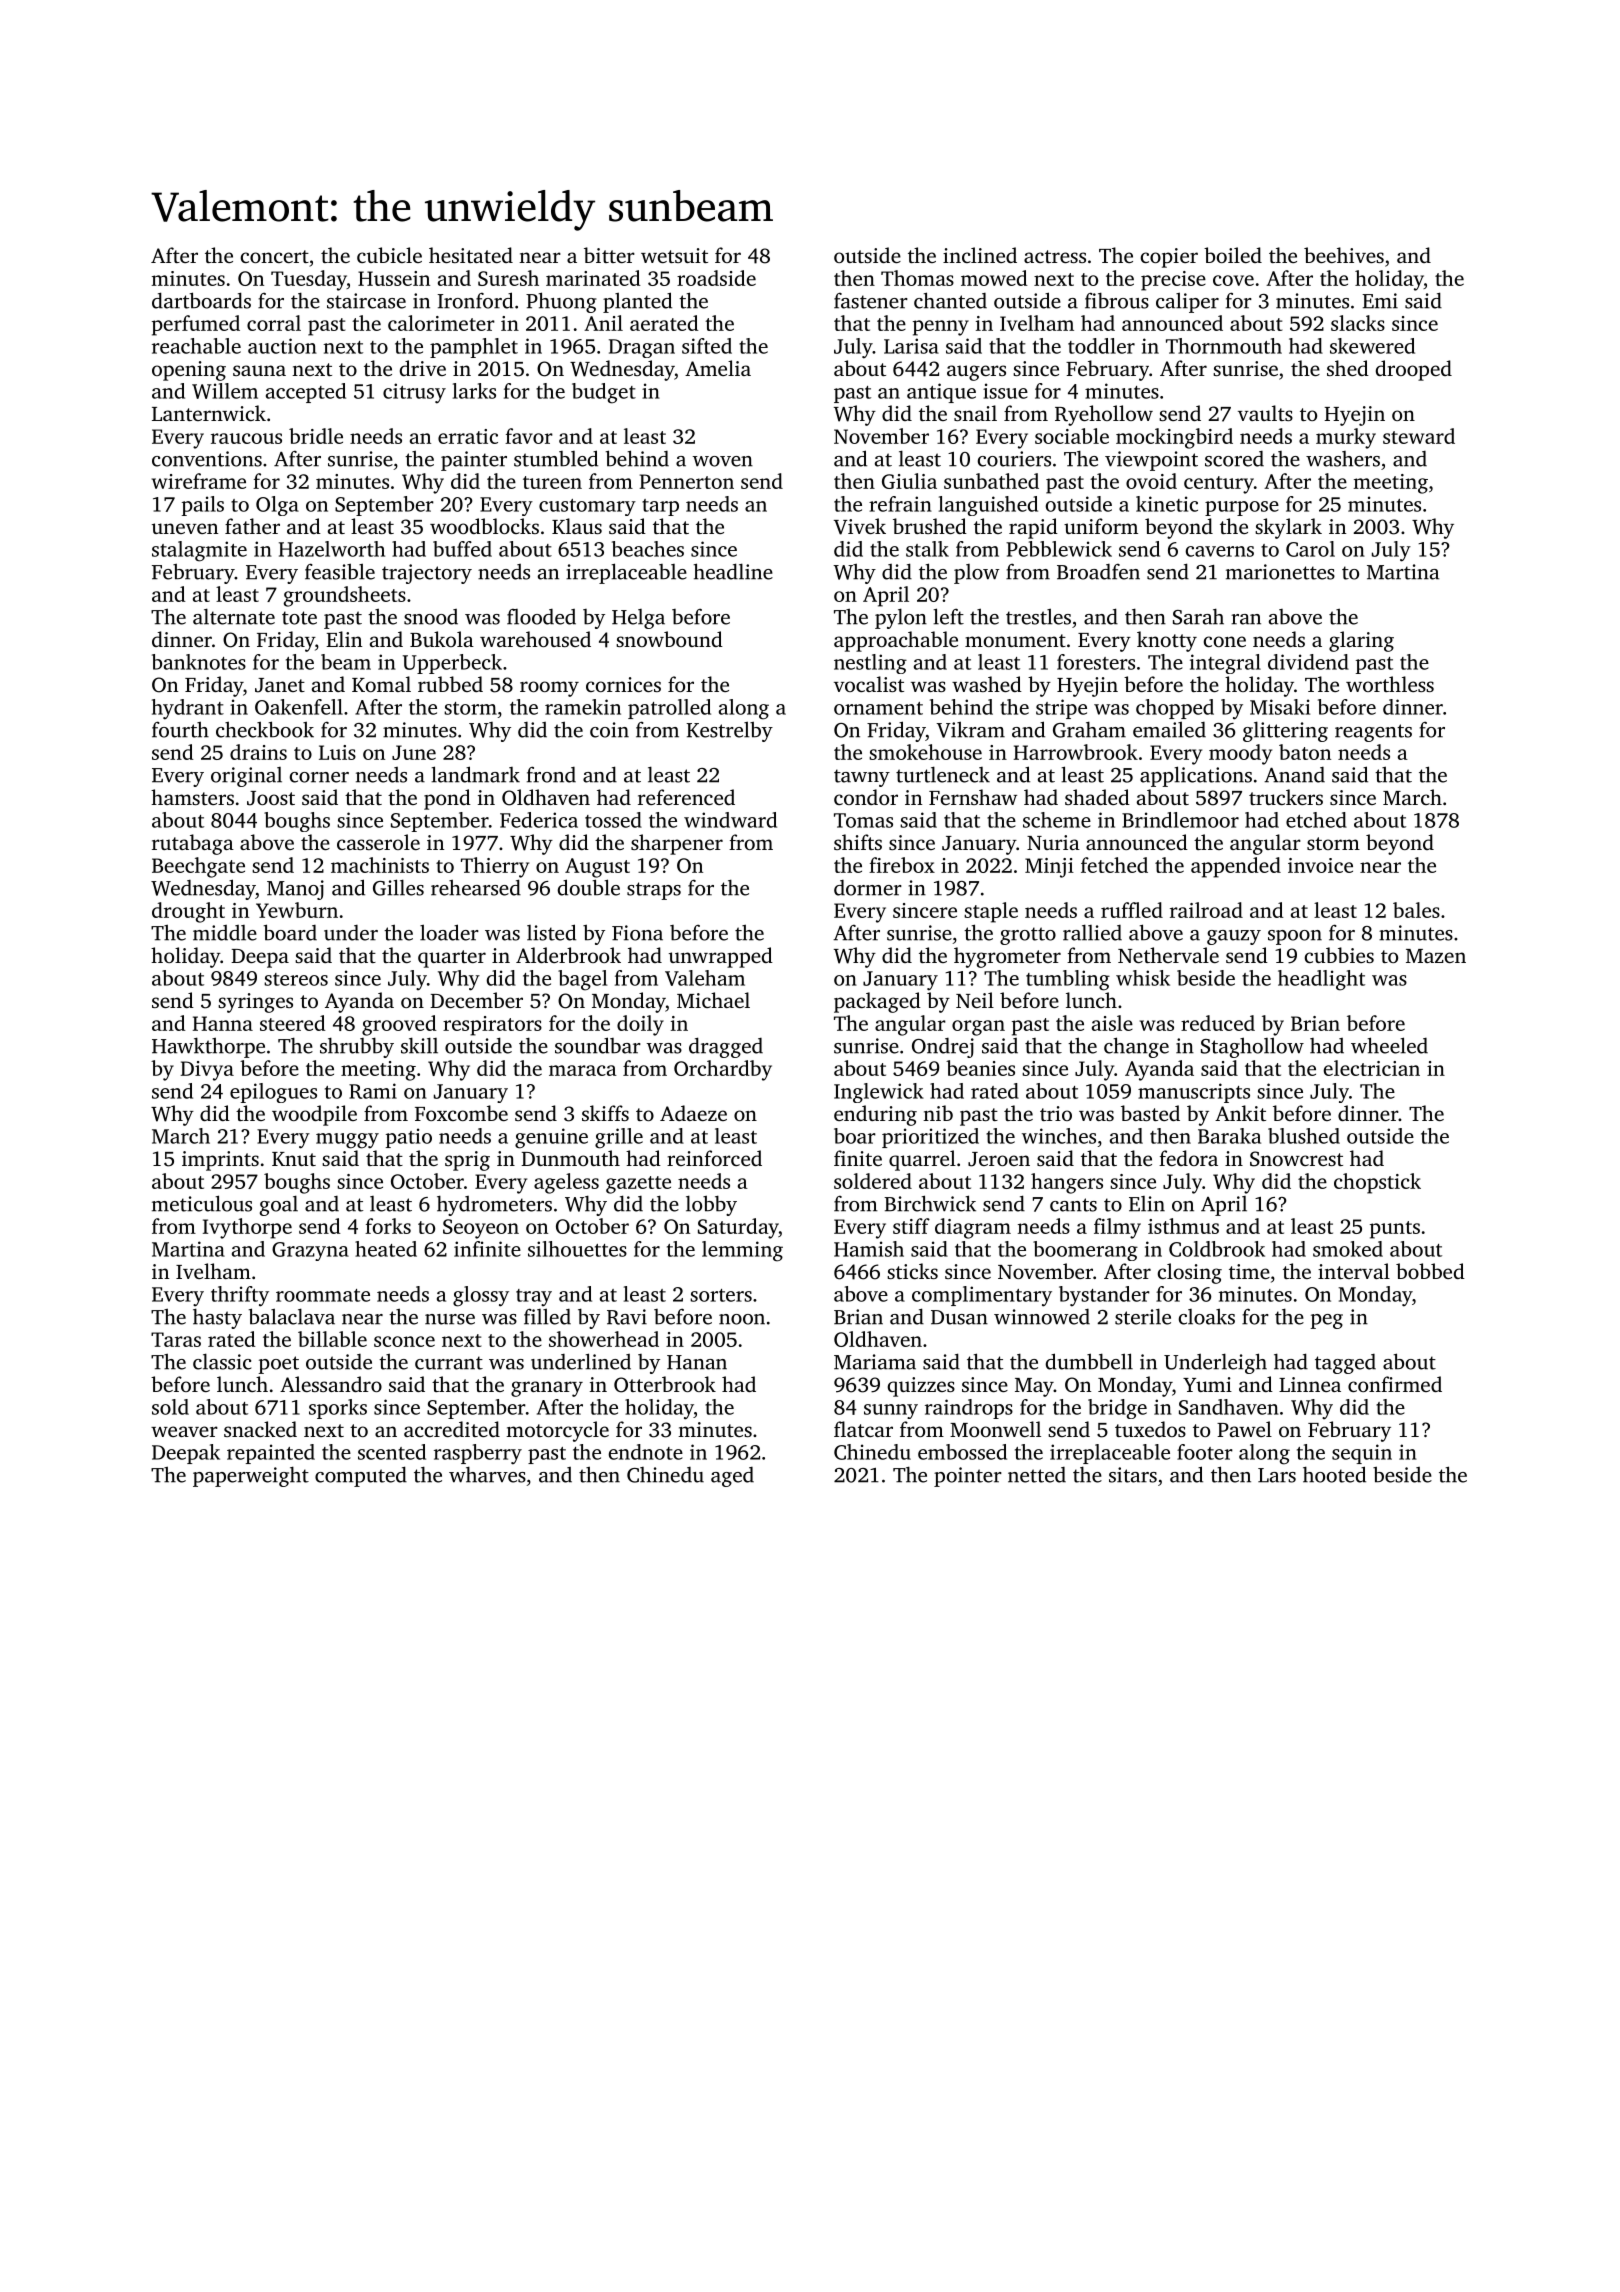 The image size is (1620, 2292). I want to click on nurse, so click(450, 1319).
